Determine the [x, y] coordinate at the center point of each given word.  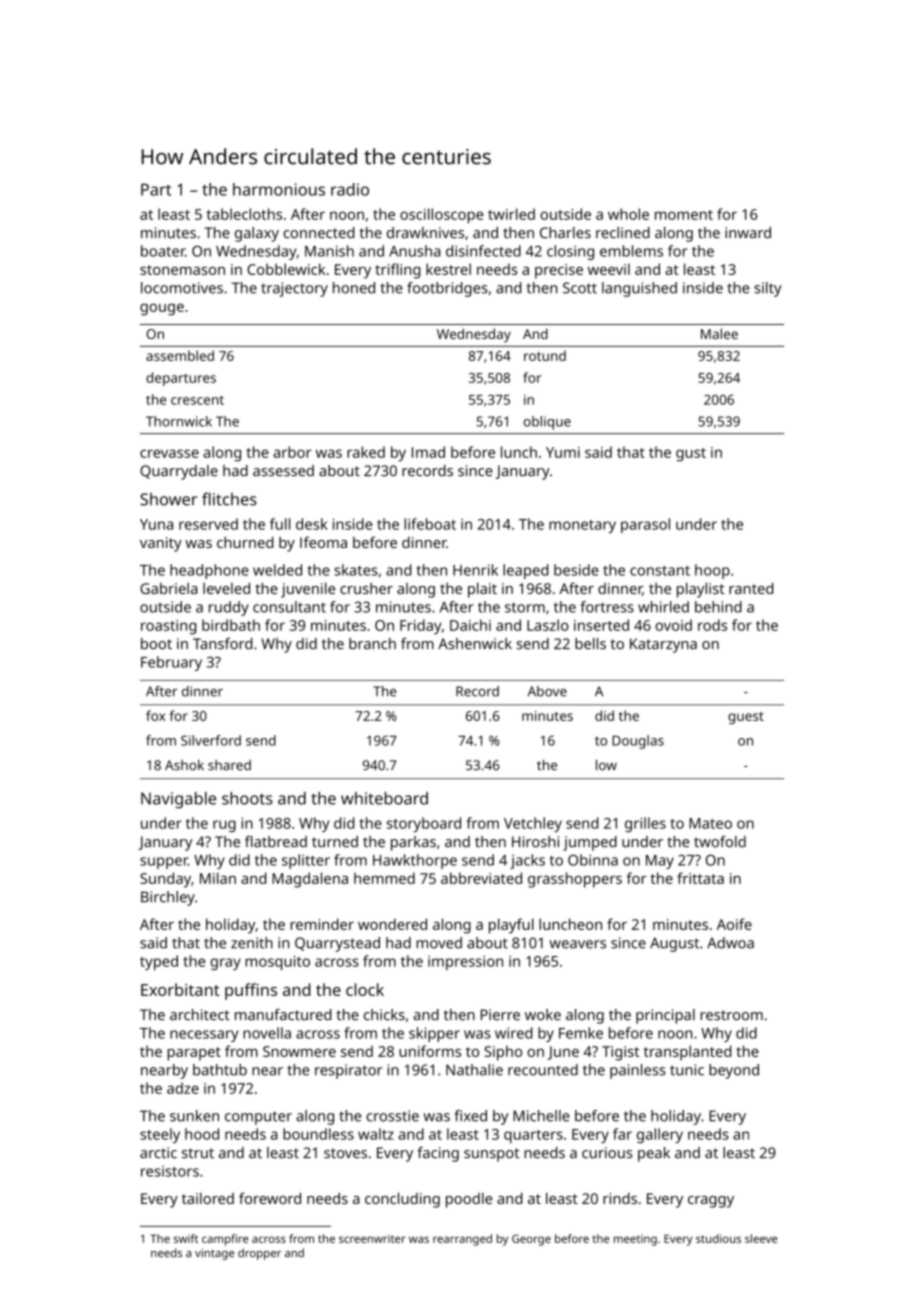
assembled [180, 355]
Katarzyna [663, 645]
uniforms [430, 1051]
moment [684, 215]
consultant [289, 607]
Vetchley [533, 824]
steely [160, 1135]
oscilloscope [441, 216]
